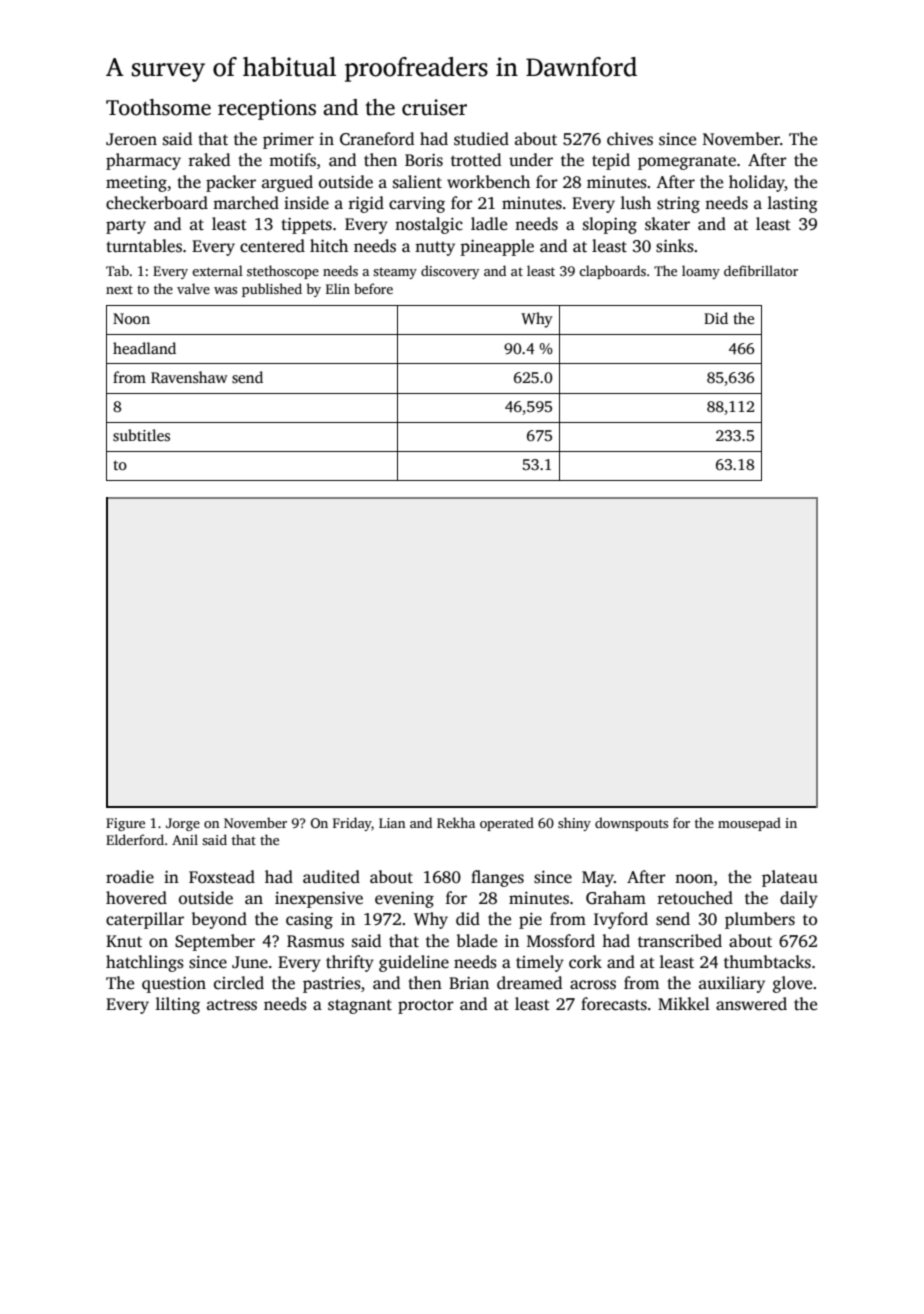  Describe the element at coordinates (456, 822) in the document. I see `Rekha` at that location.
